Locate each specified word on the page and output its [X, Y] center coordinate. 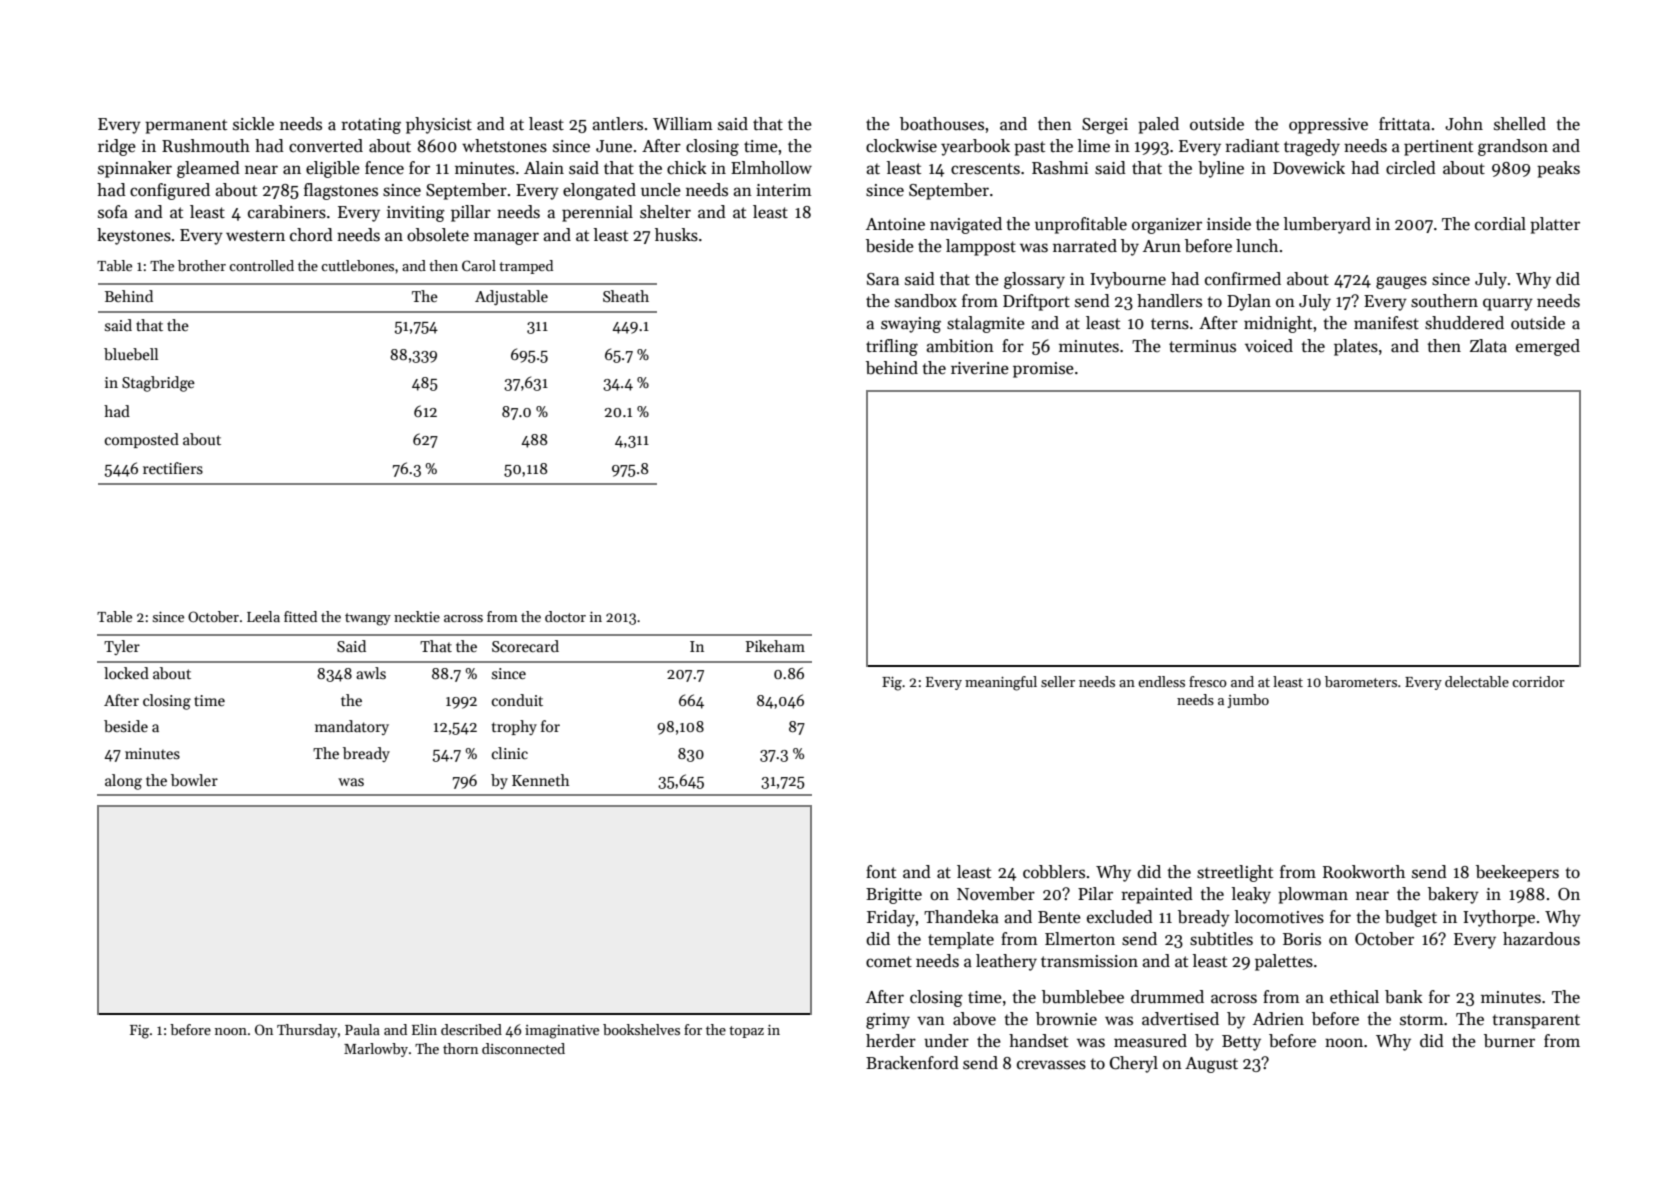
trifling [892, 347]
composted [142, 440]
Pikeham [775, 646]
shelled [1520, 124]
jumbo [1248, 701]
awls [371, 673]
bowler [194, 780]
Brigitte [894, 896]
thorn [460, 1048]
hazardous [1541, 939]
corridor [1538, 681]
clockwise [901, 146]
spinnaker [135, 169]
